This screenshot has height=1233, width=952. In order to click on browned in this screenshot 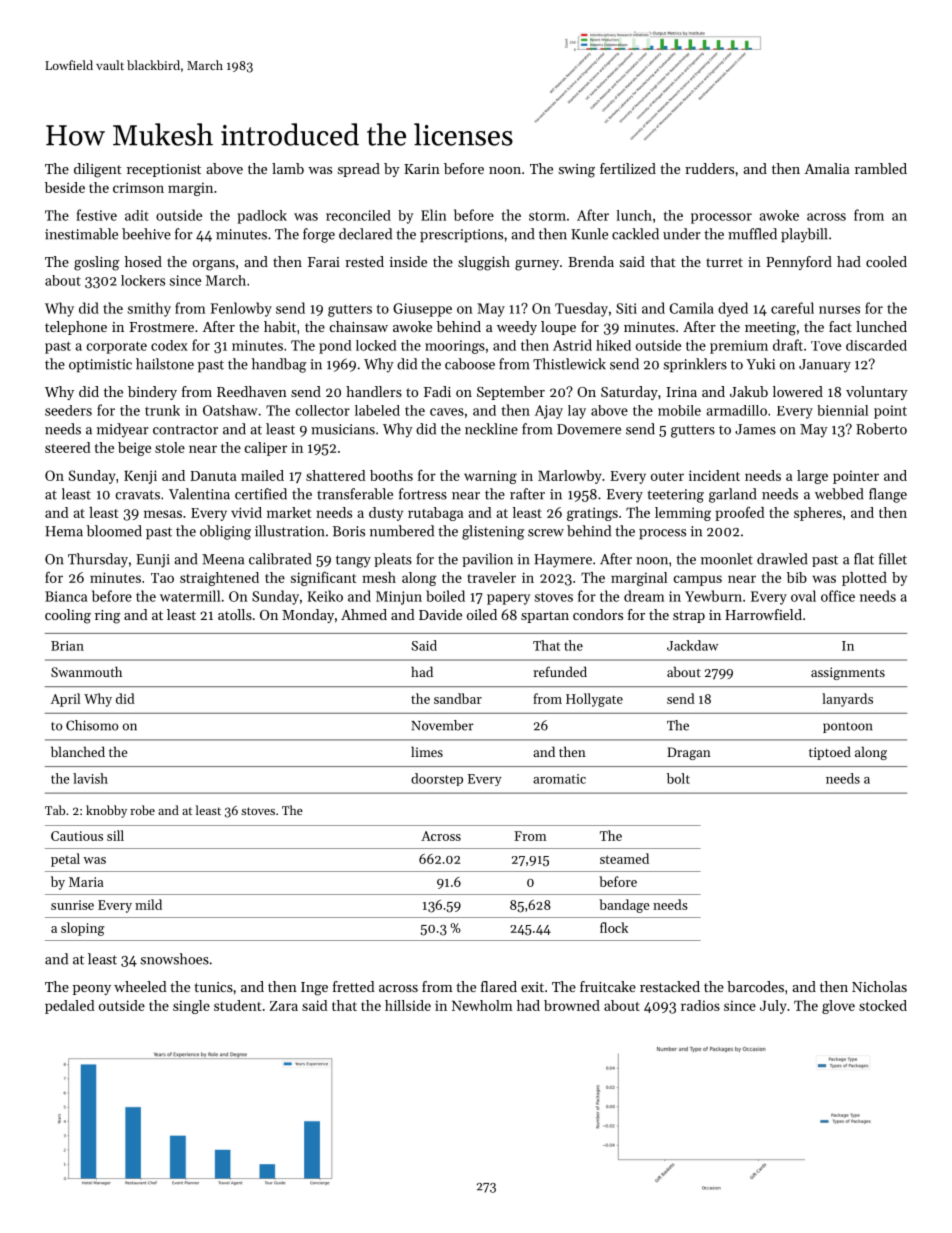, I will do `click(572, 1005)`.
